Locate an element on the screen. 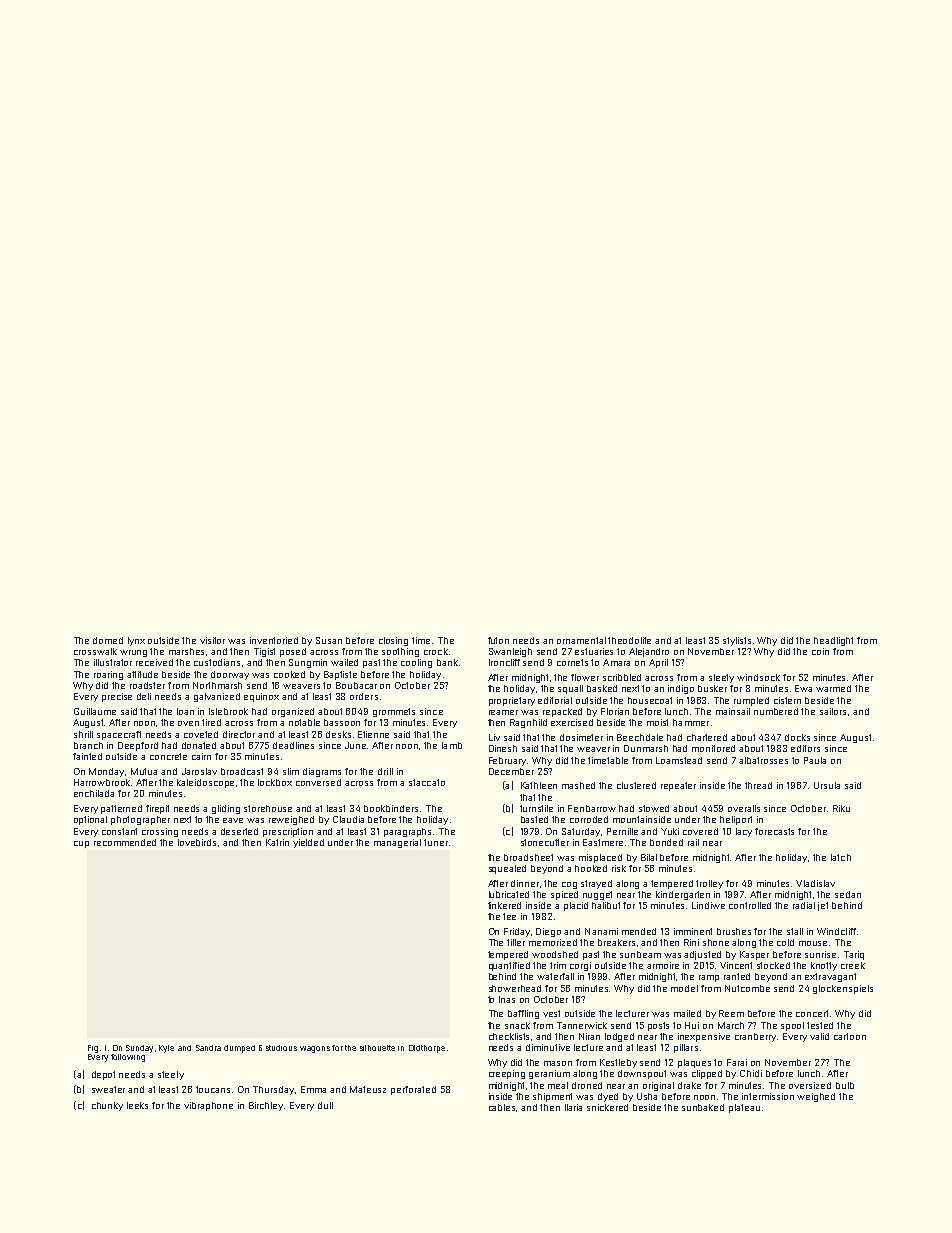  February is located at coordinates (508, 761).
